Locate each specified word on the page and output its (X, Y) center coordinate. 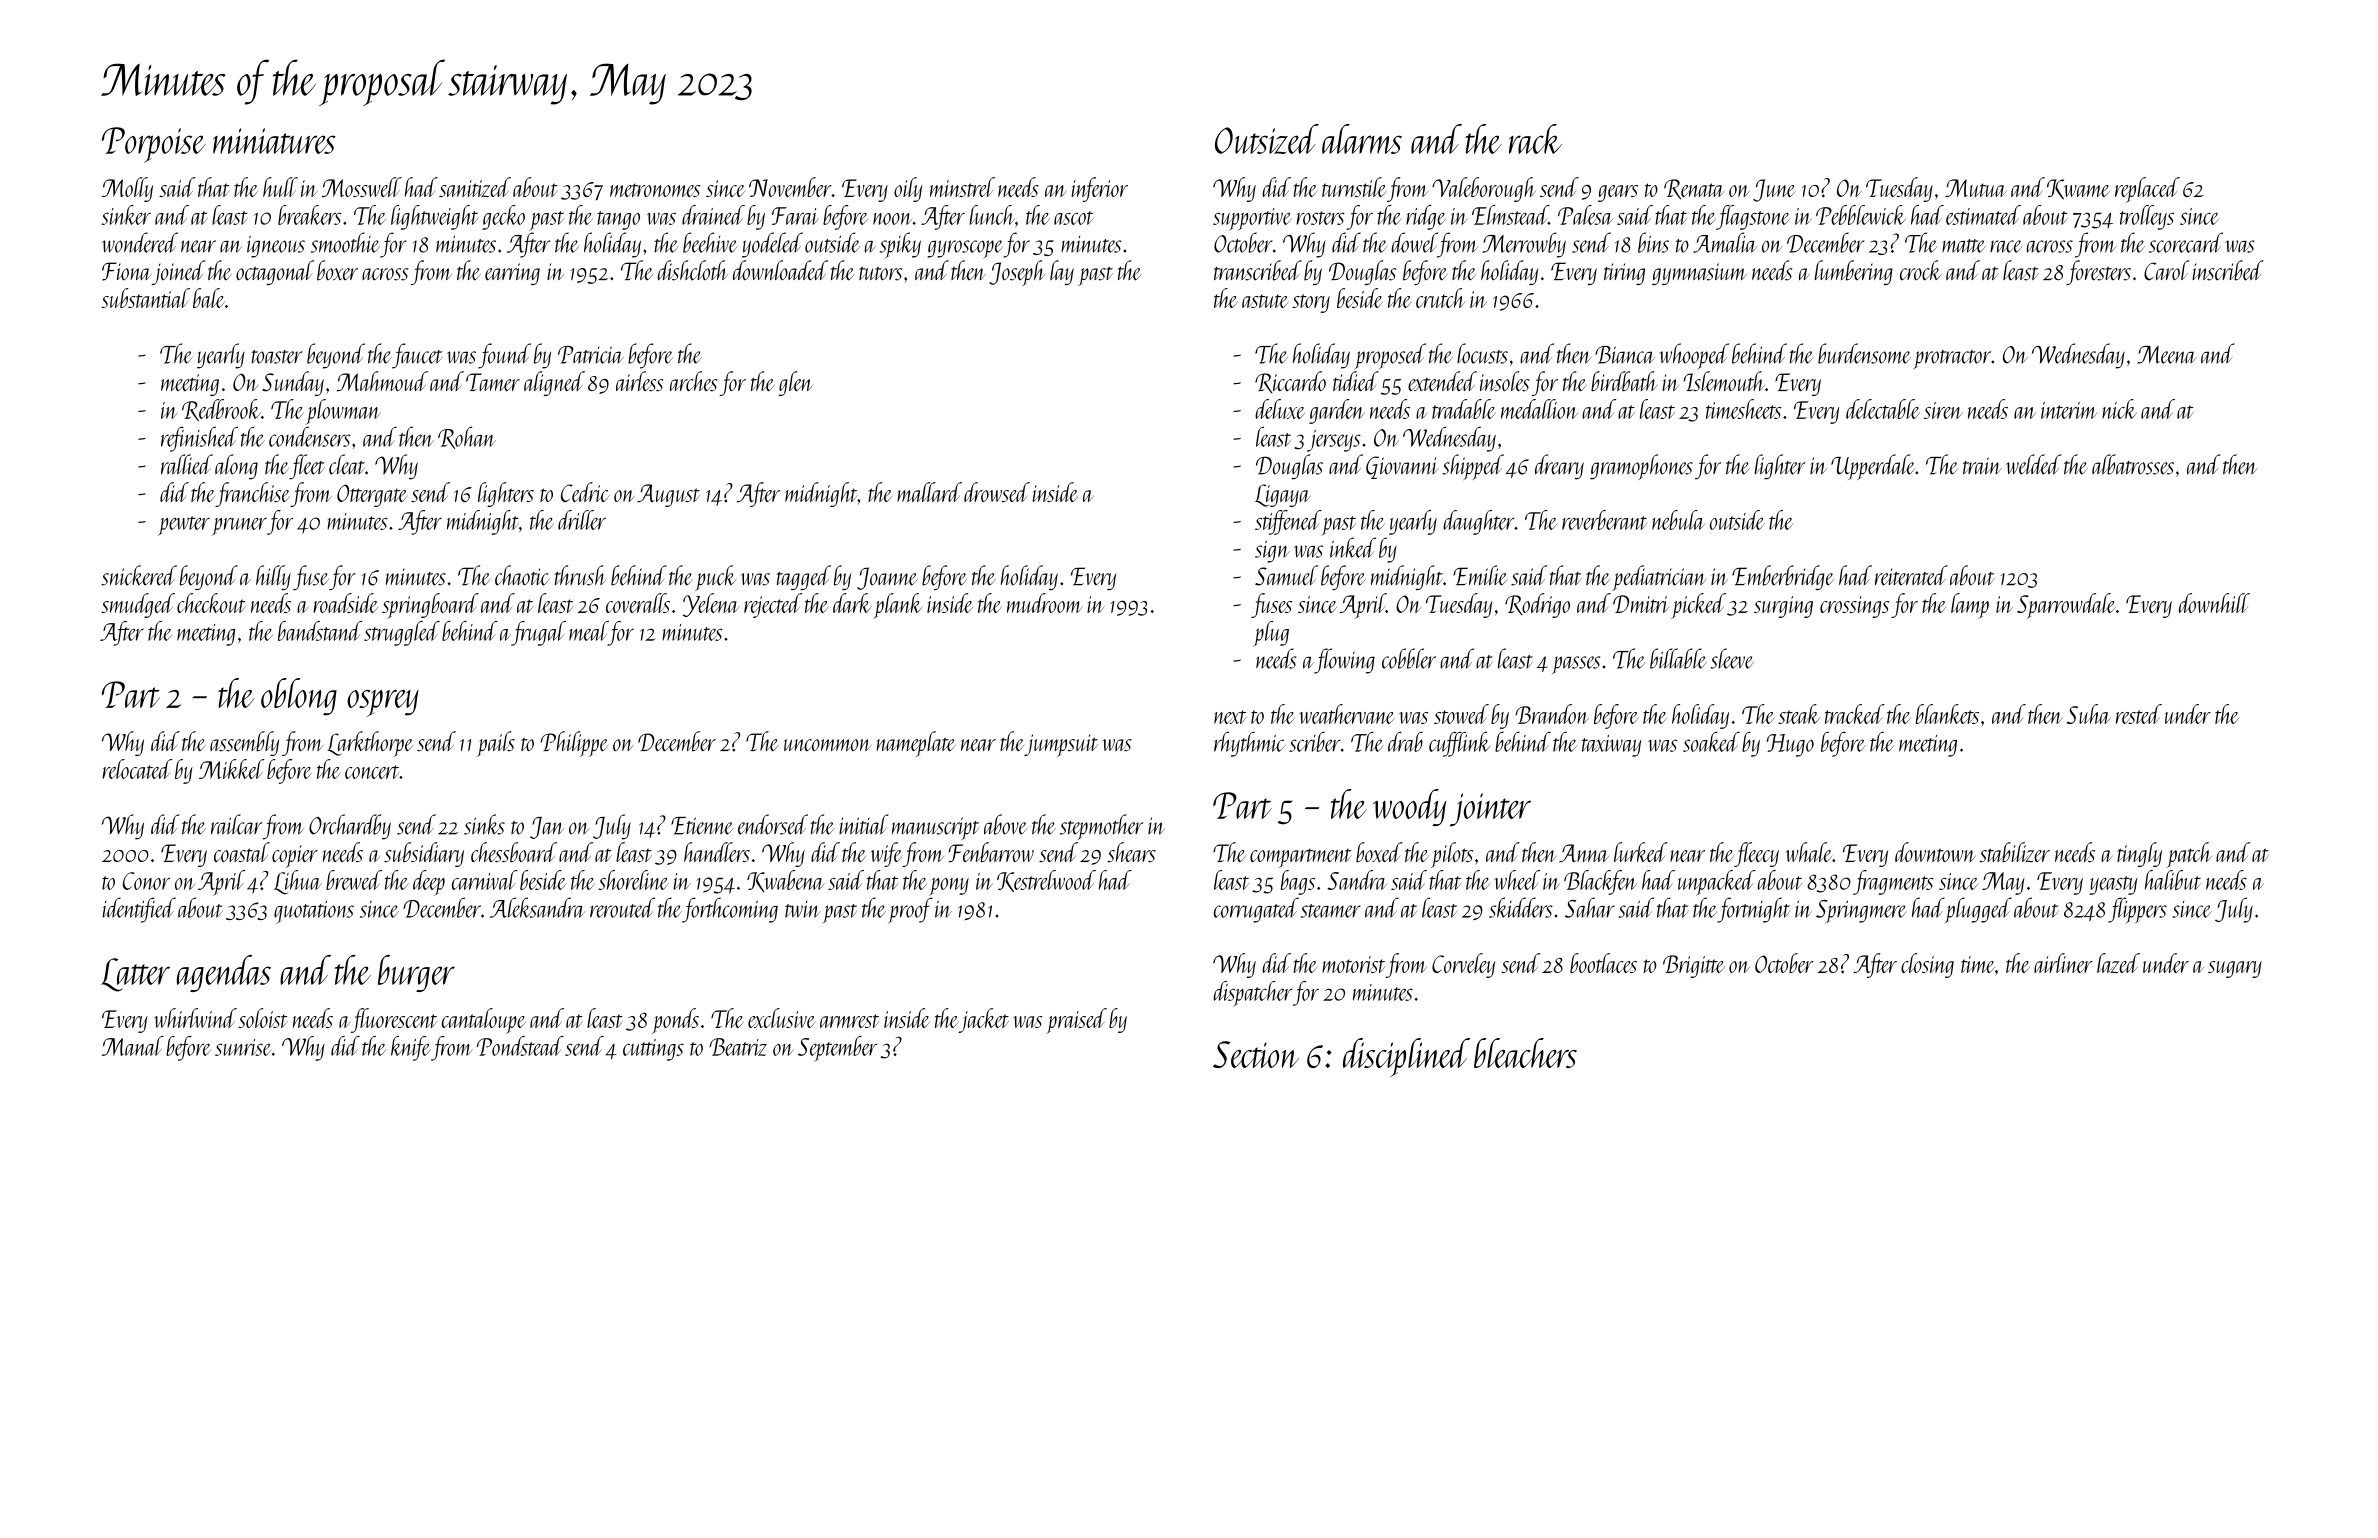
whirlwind (195, 1018)
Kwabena (786, 881)
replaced (2147, 190)
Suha (2089, 714)
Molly (127, 189)
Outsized (1267, 139)
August (668, 495)
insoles (1505, 381)
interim (2069, 410)
